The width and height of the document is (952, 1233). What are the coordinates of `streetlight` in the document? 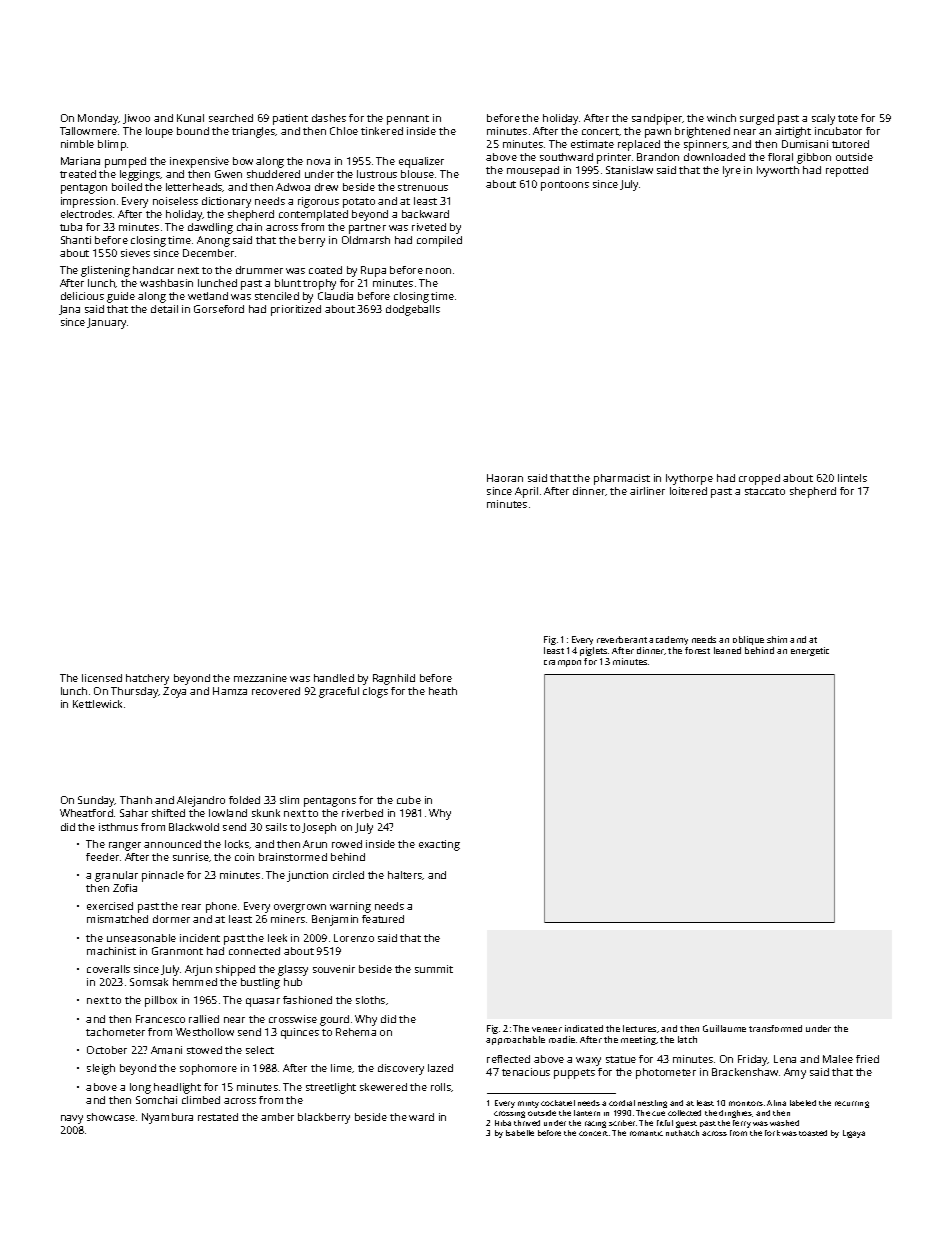 It's located at (331, 1088).
